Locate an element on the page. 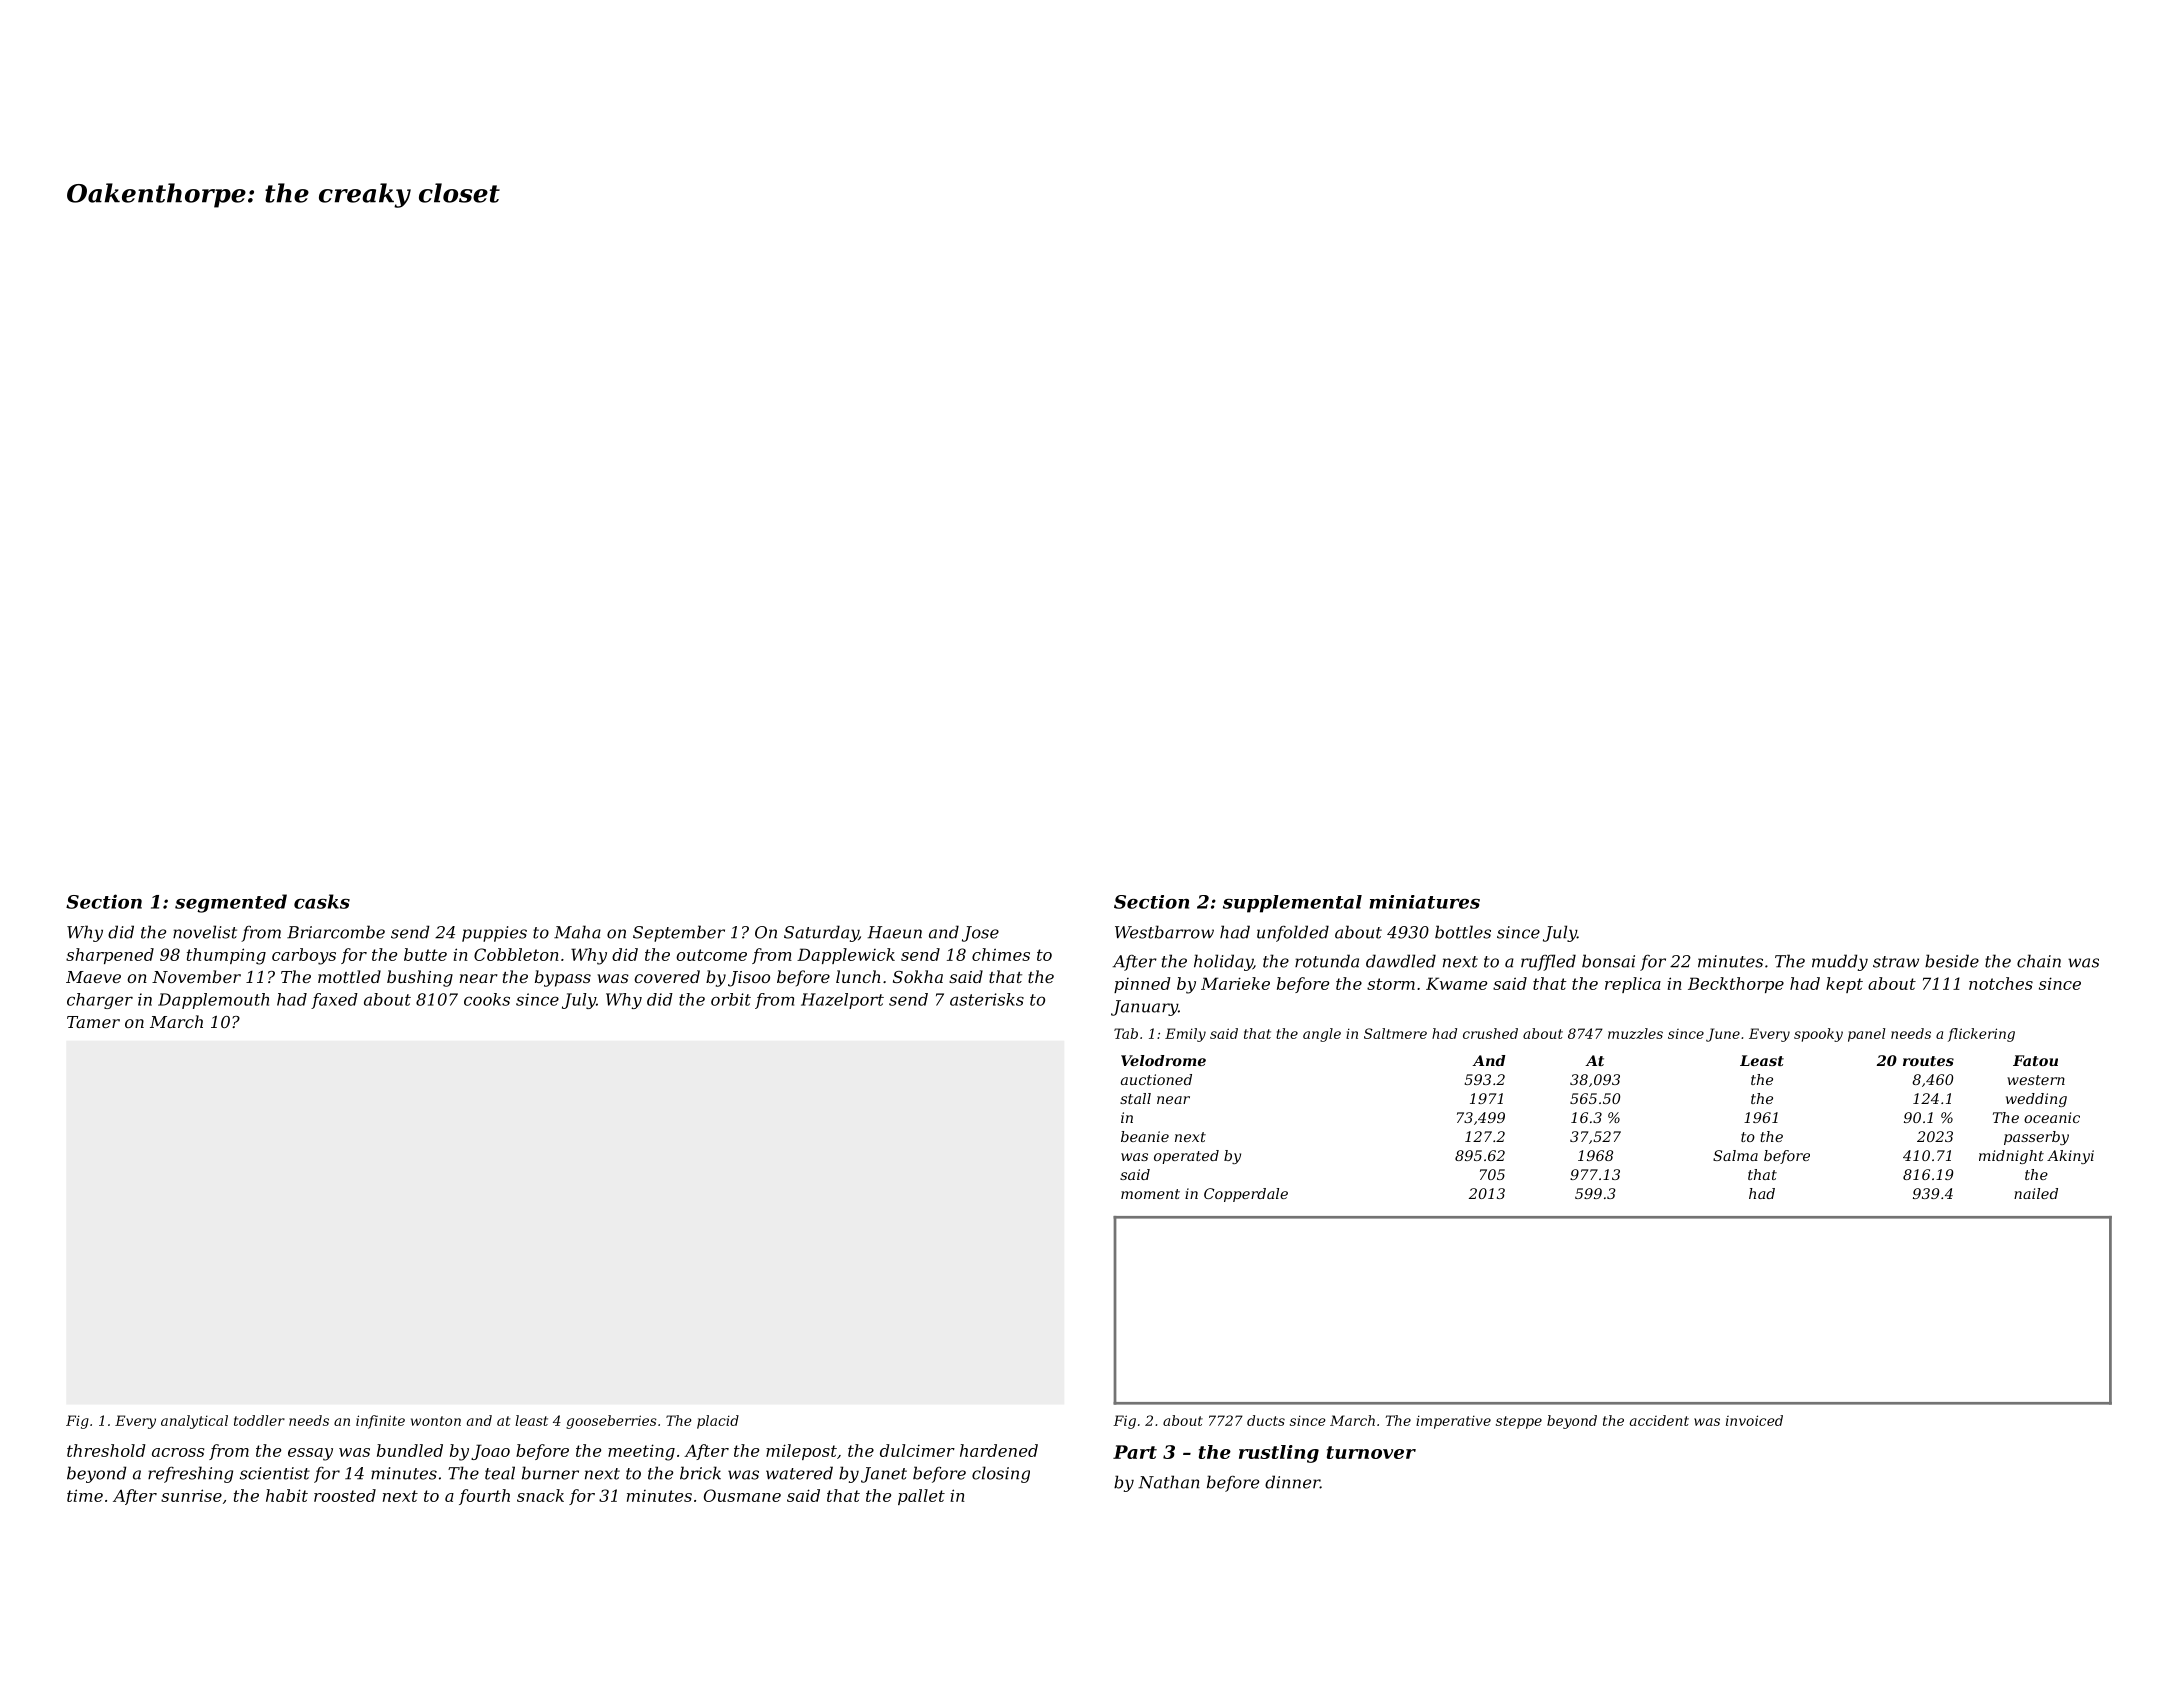 Image resolution: width=2178 pixels, height=1683 pixels. casks is located at coordinates (322, 901).
